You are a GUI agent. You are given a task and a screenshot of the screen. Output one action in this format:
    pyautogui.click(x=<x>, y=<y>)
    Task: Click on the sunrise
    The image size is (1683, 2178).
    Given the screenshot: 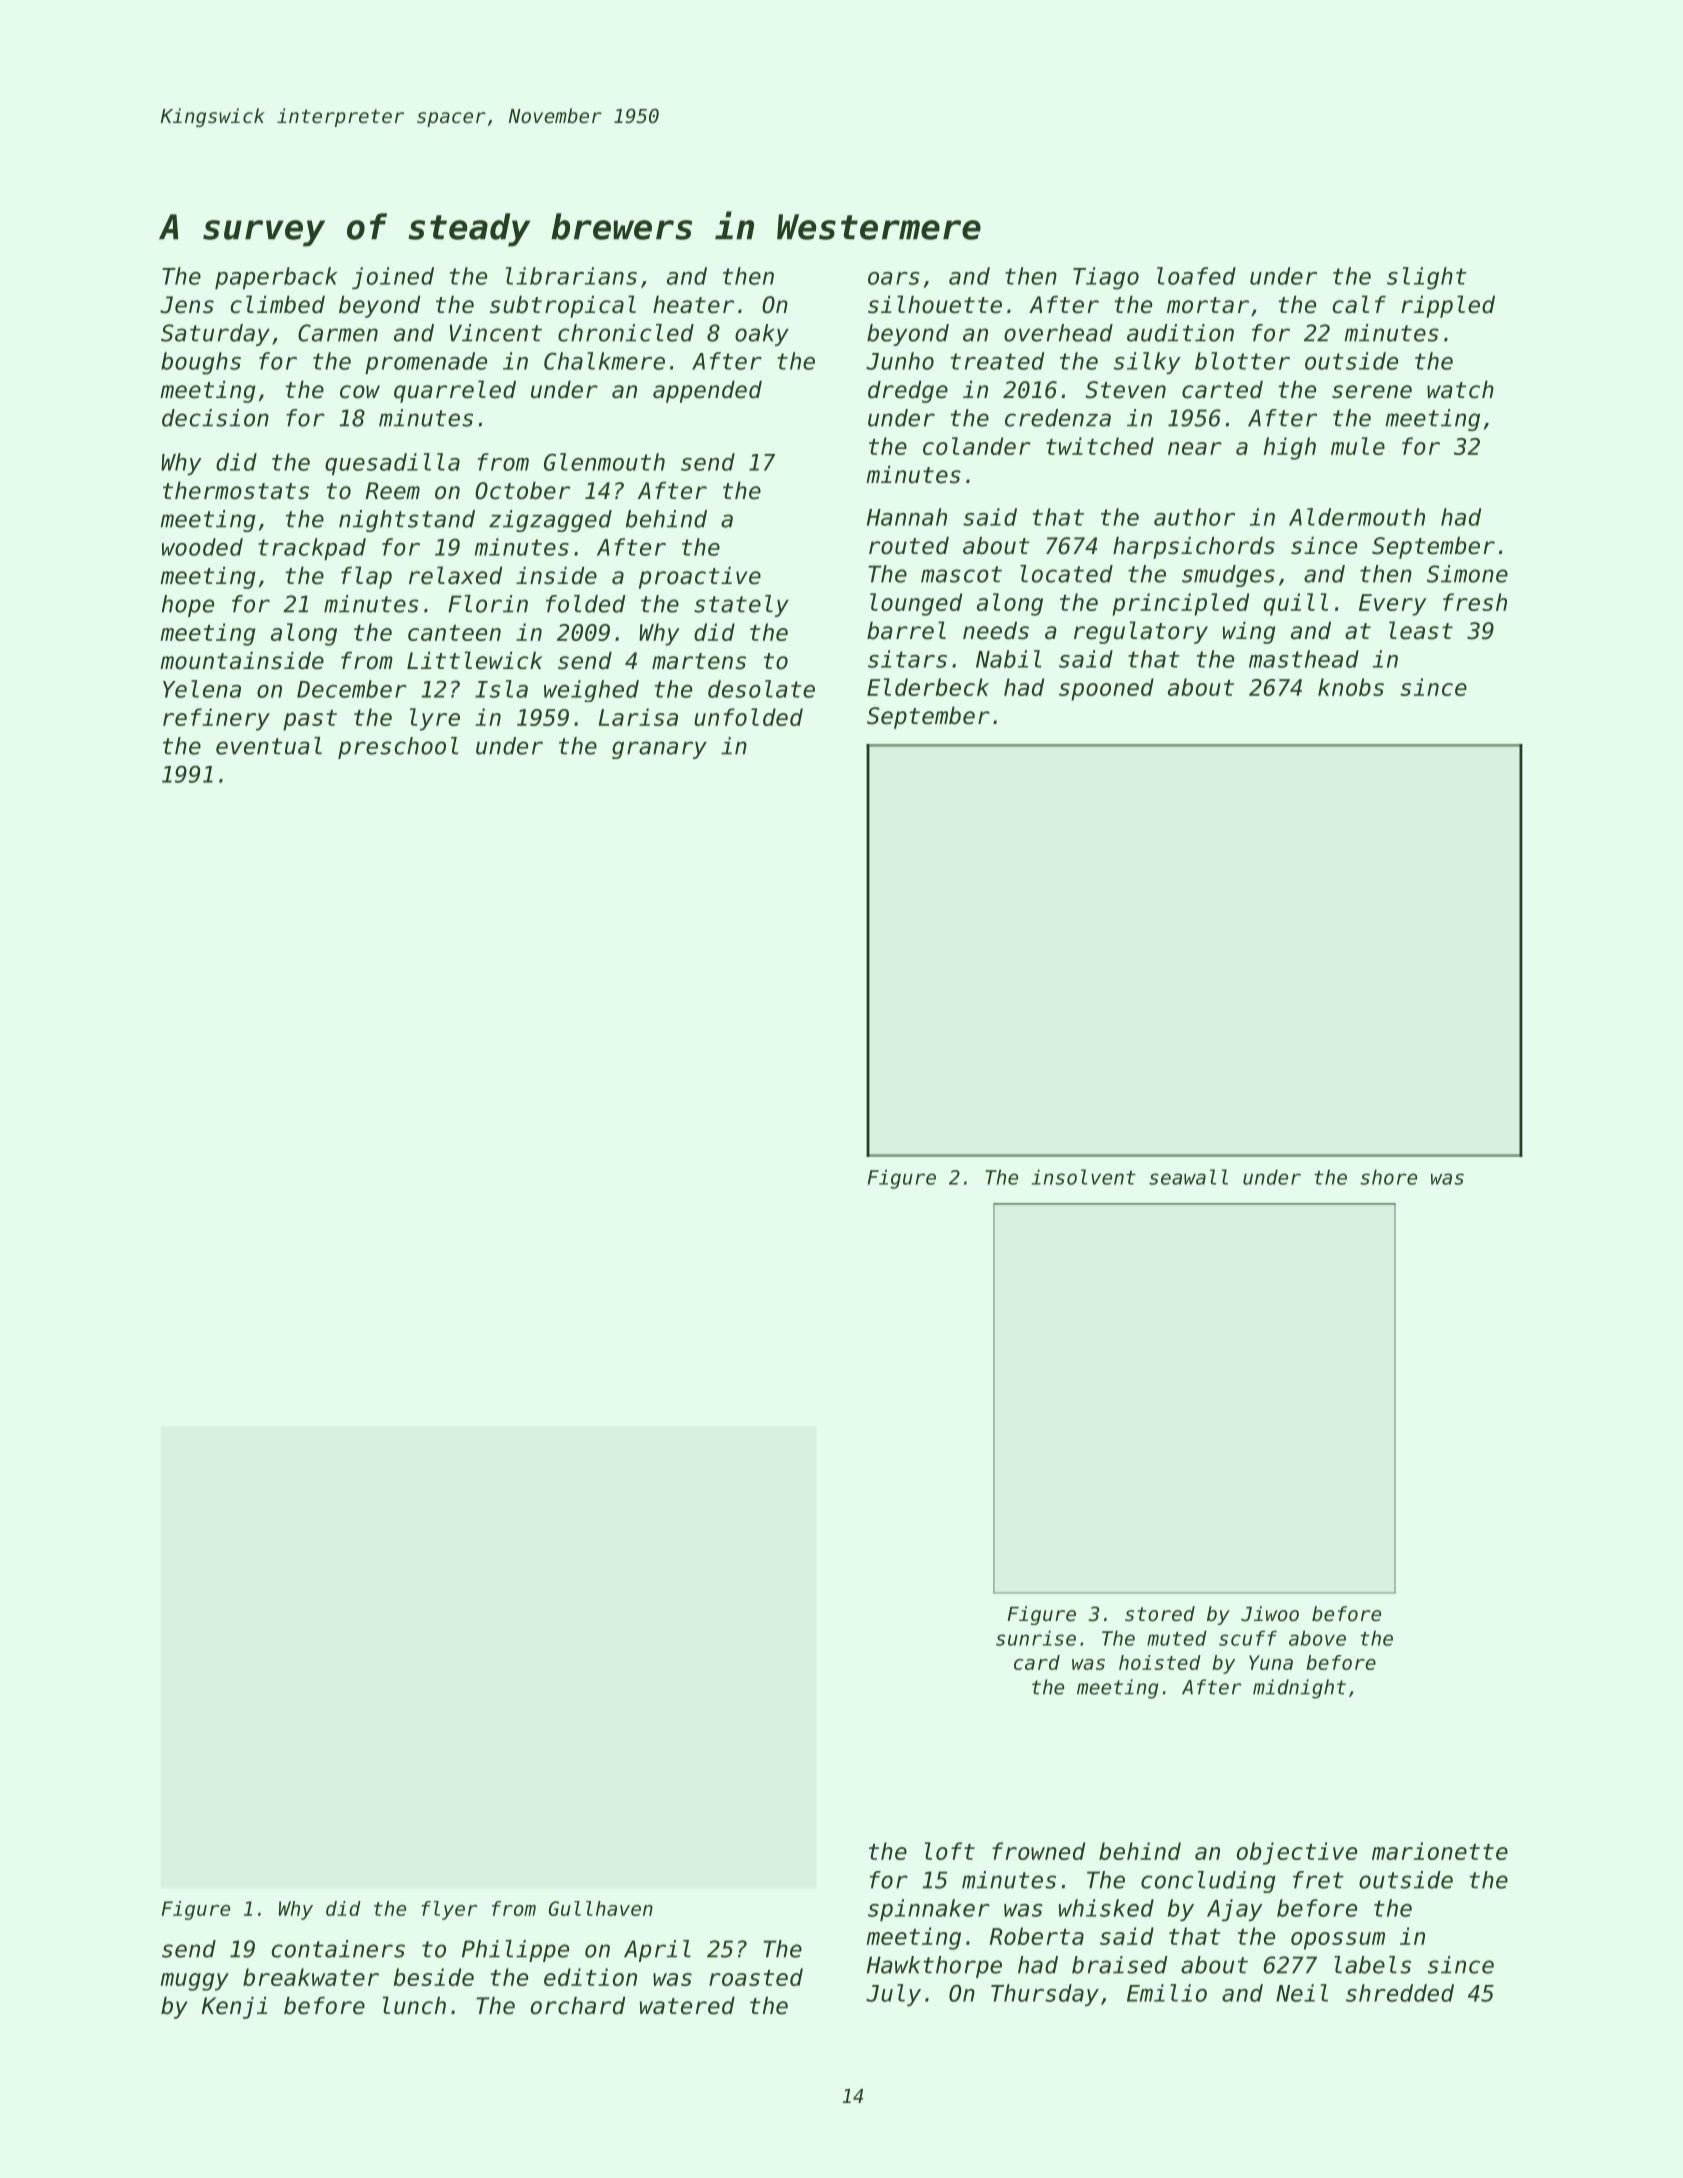 What is the action you would take?
    pyautogui.click(x=1036, y=1638)
